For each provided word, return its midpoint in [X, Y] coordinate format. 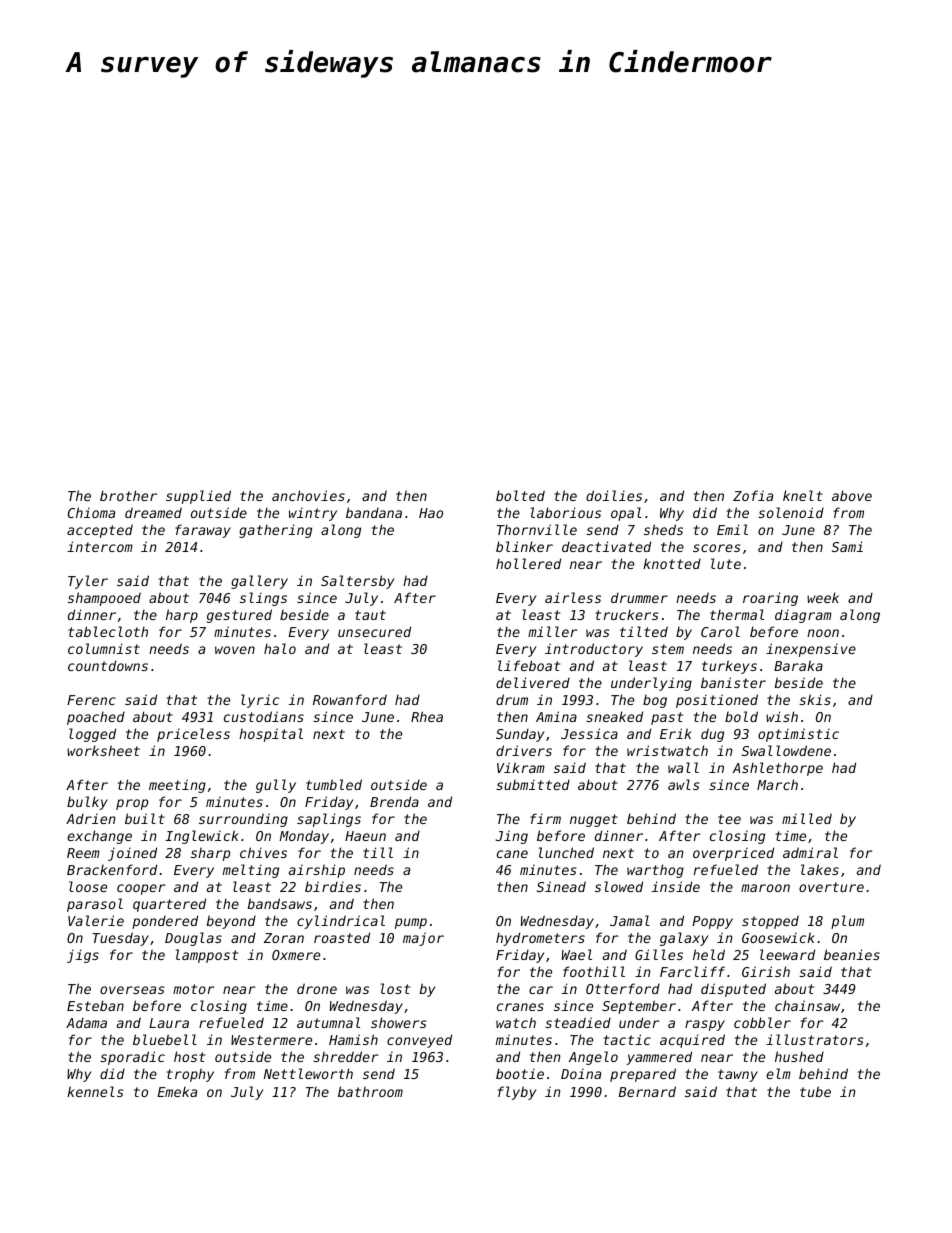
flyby [517, 1093]
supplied [198, 497]
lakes [820, 869]
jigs [83, 956]
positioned [717, 701]
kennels [95, 1091]
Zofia [753, 495]
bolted [520, 495]
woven [235, 650]
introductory [594, 650]
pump [411, 923]
